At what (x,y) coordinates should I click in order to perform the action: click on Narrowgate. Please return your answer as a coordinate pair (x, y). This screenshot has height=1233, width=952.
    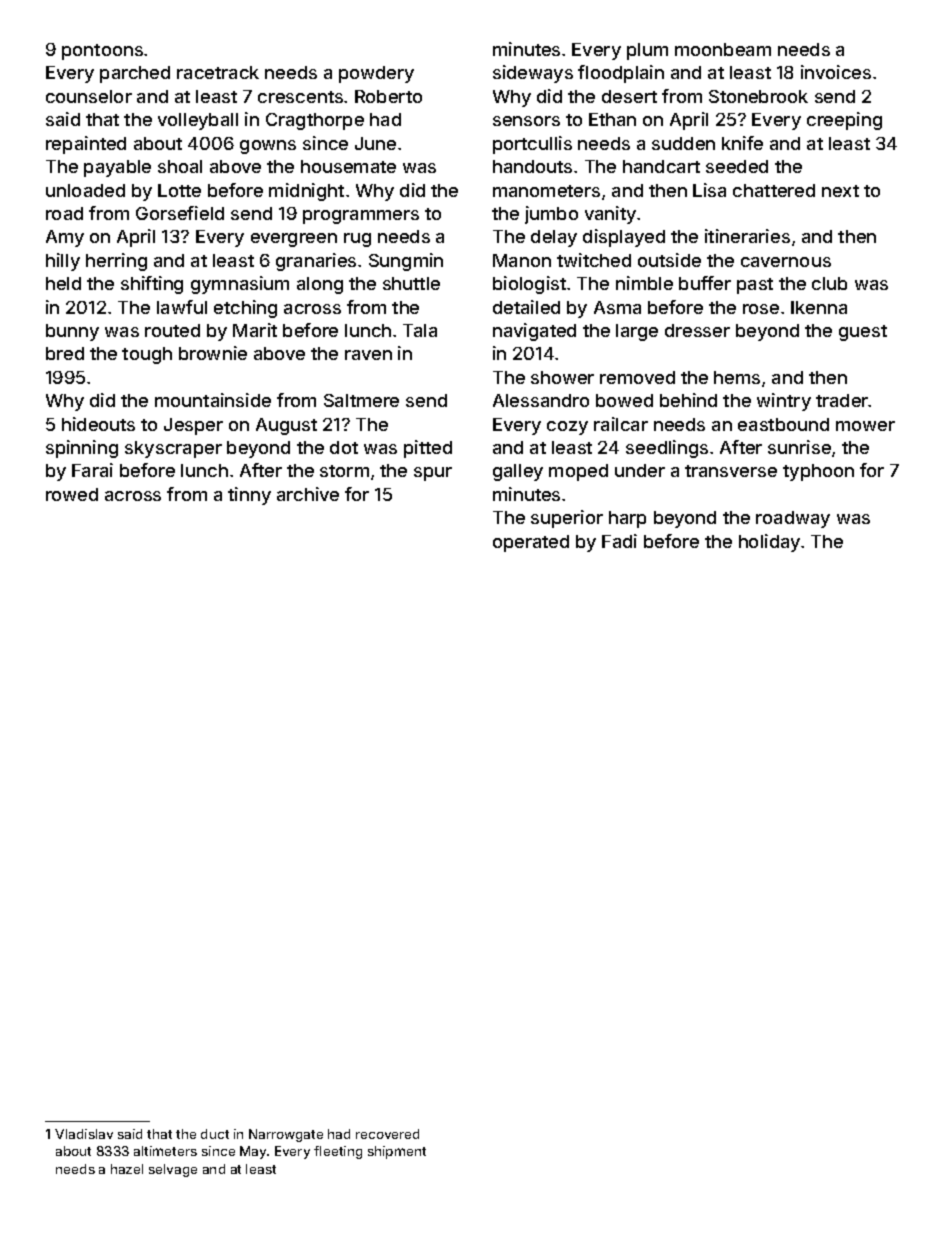
    Looking at the image, I should click on (286, 1135).
